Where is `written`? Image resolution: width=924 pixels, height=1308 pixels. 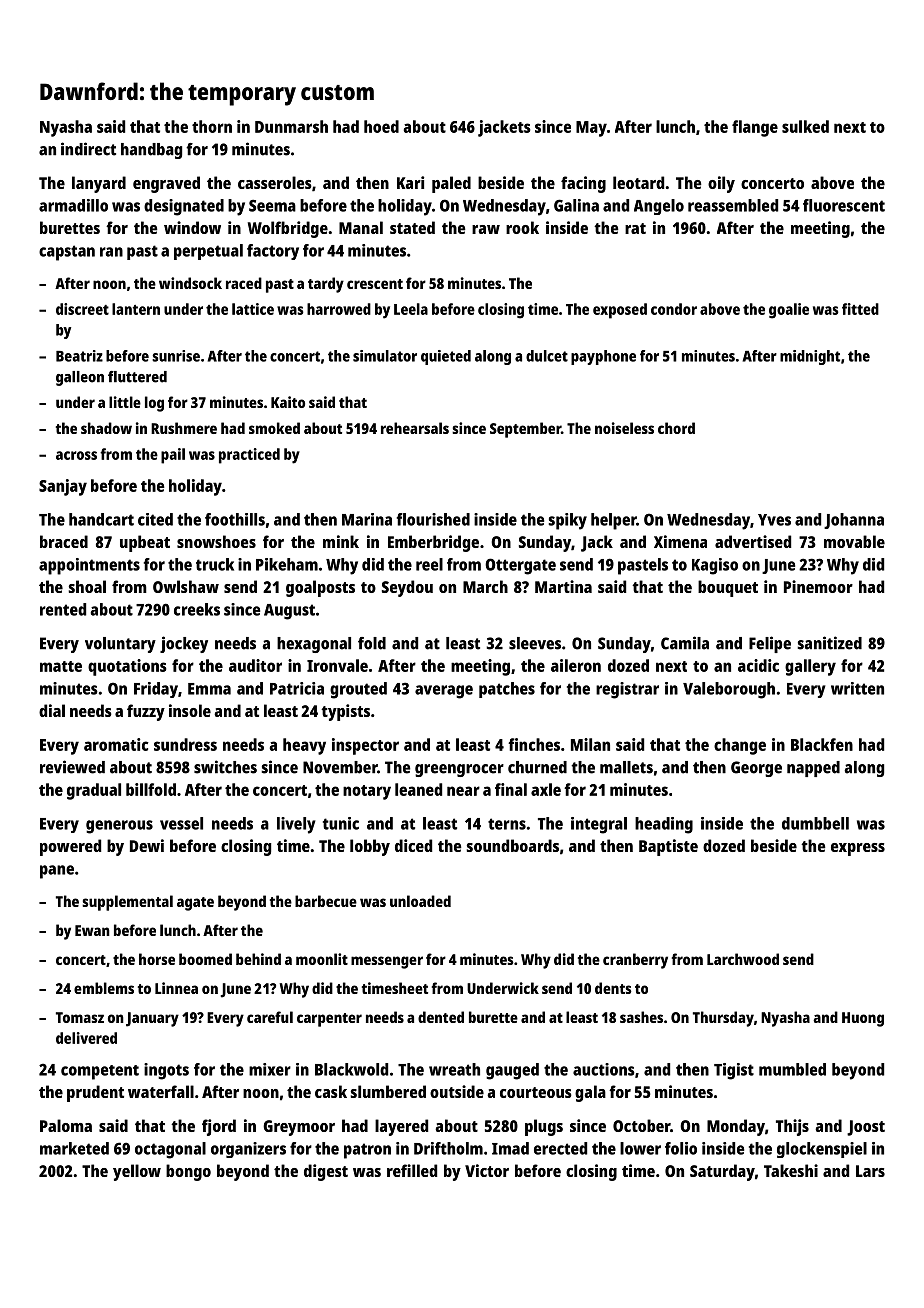
written is located at coordinates (857, 688).
